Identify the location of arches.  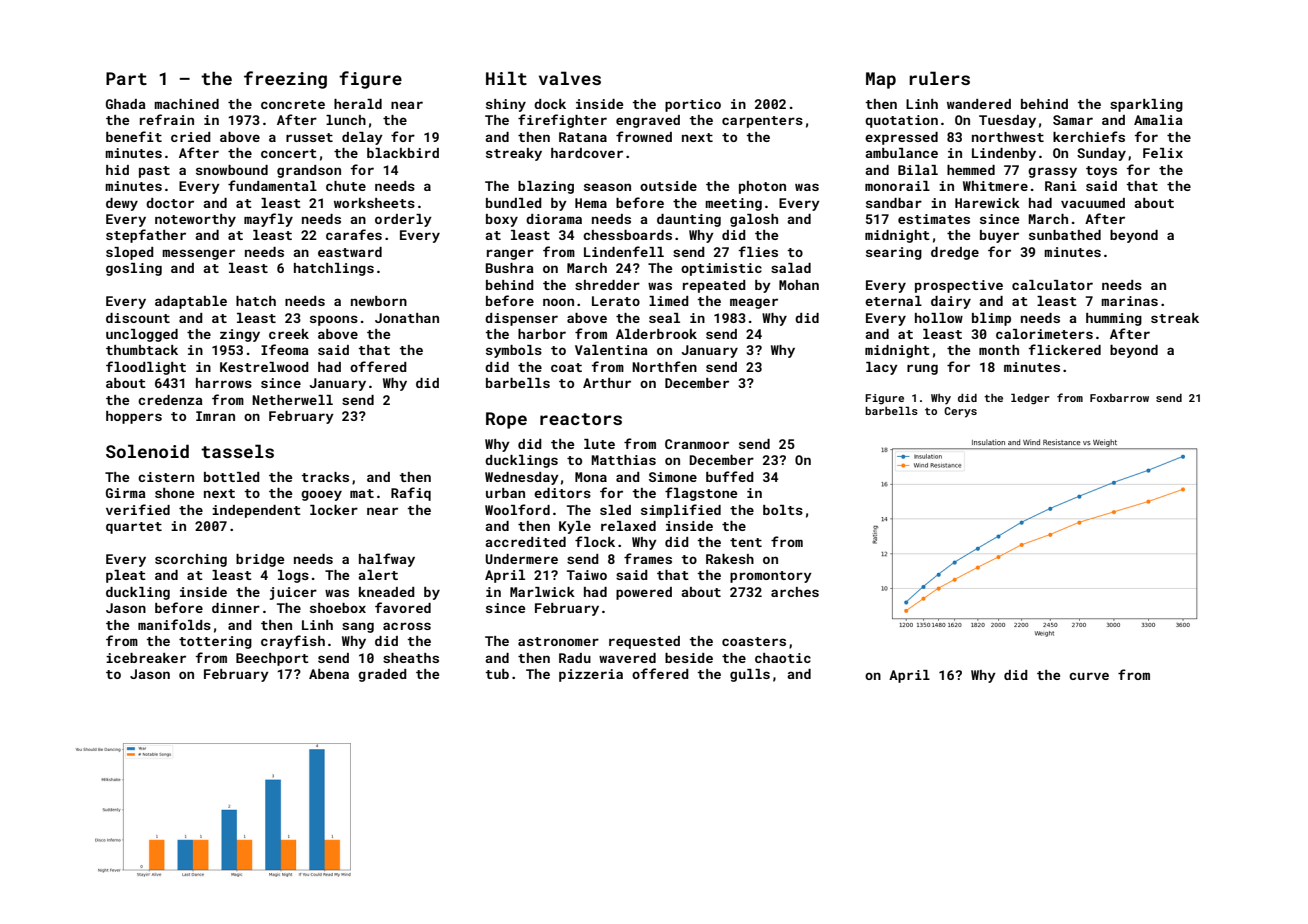
(795, 592).
